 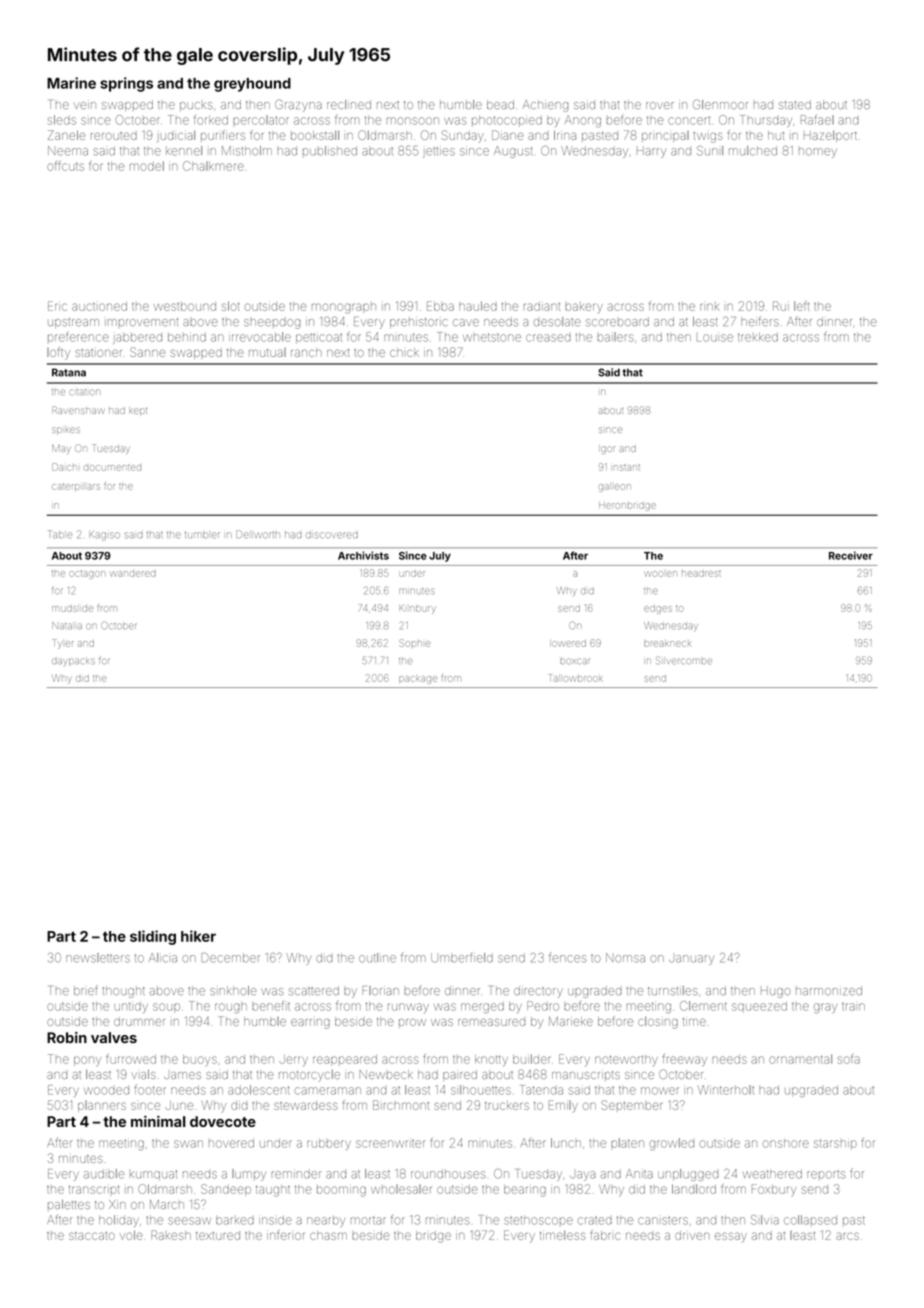 I want to click on stated, so click(x=795, y=104).
